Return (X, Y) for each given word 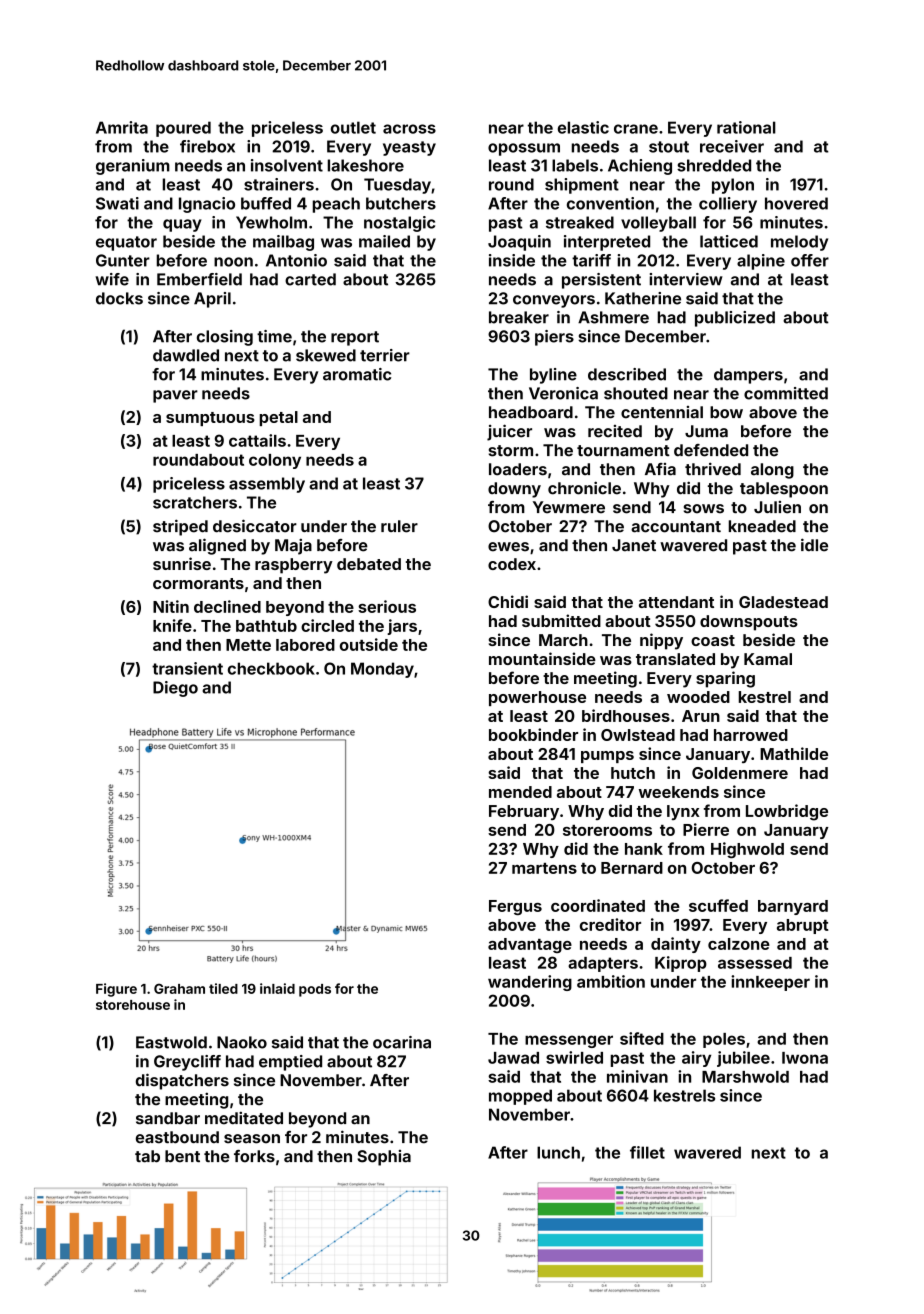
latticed (729, 241)
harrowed (751, 735)
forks (254, 1156)
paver (175, 396)
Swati (117, 203)
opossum (524, 149)
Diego (175, 689)
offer (810, 260)
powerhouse (537, 698)
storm (511, 451)
